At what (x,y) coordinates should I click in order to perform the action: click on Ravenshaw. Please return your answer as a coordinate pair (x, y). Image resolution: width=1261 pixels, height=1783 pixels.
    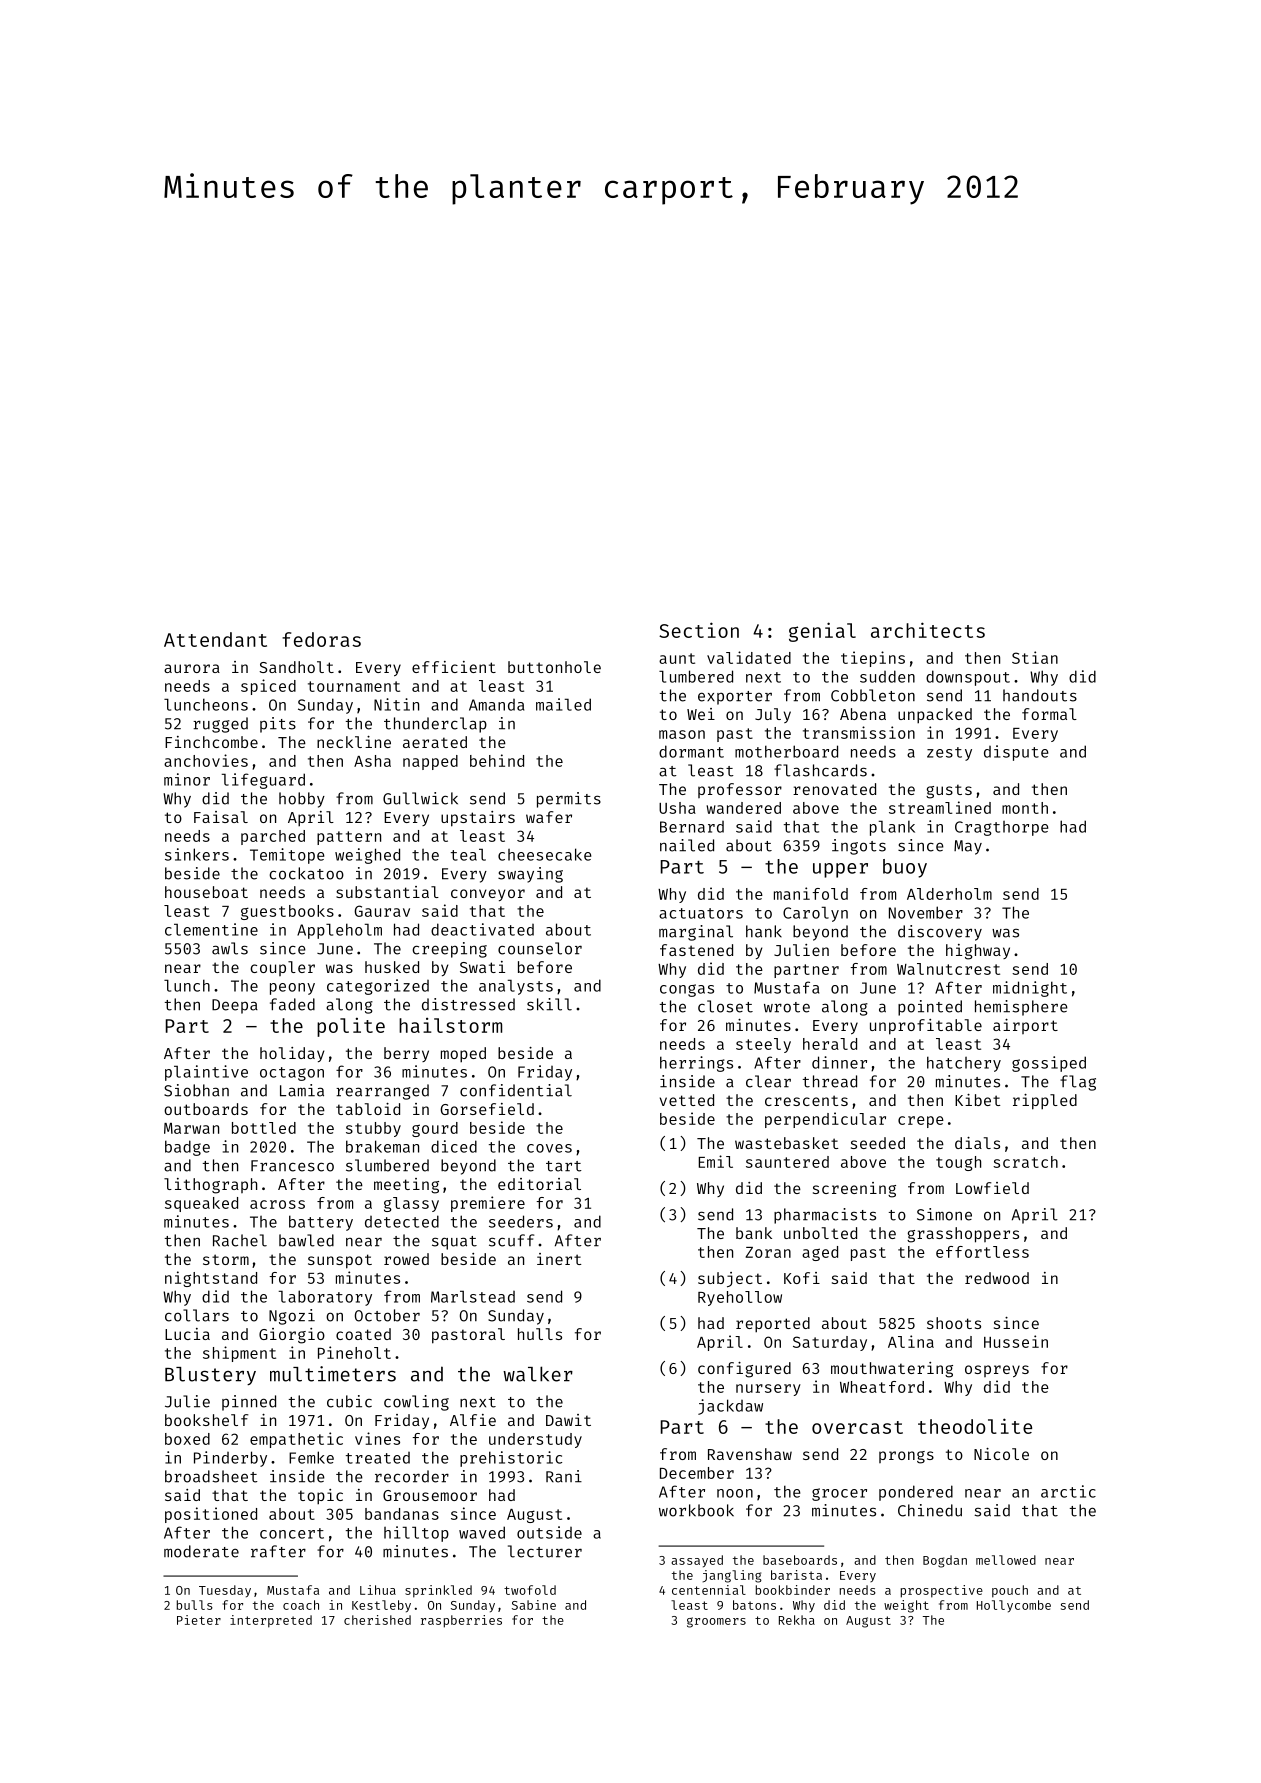
    Looking at the image, I should click on (750, 1454).
